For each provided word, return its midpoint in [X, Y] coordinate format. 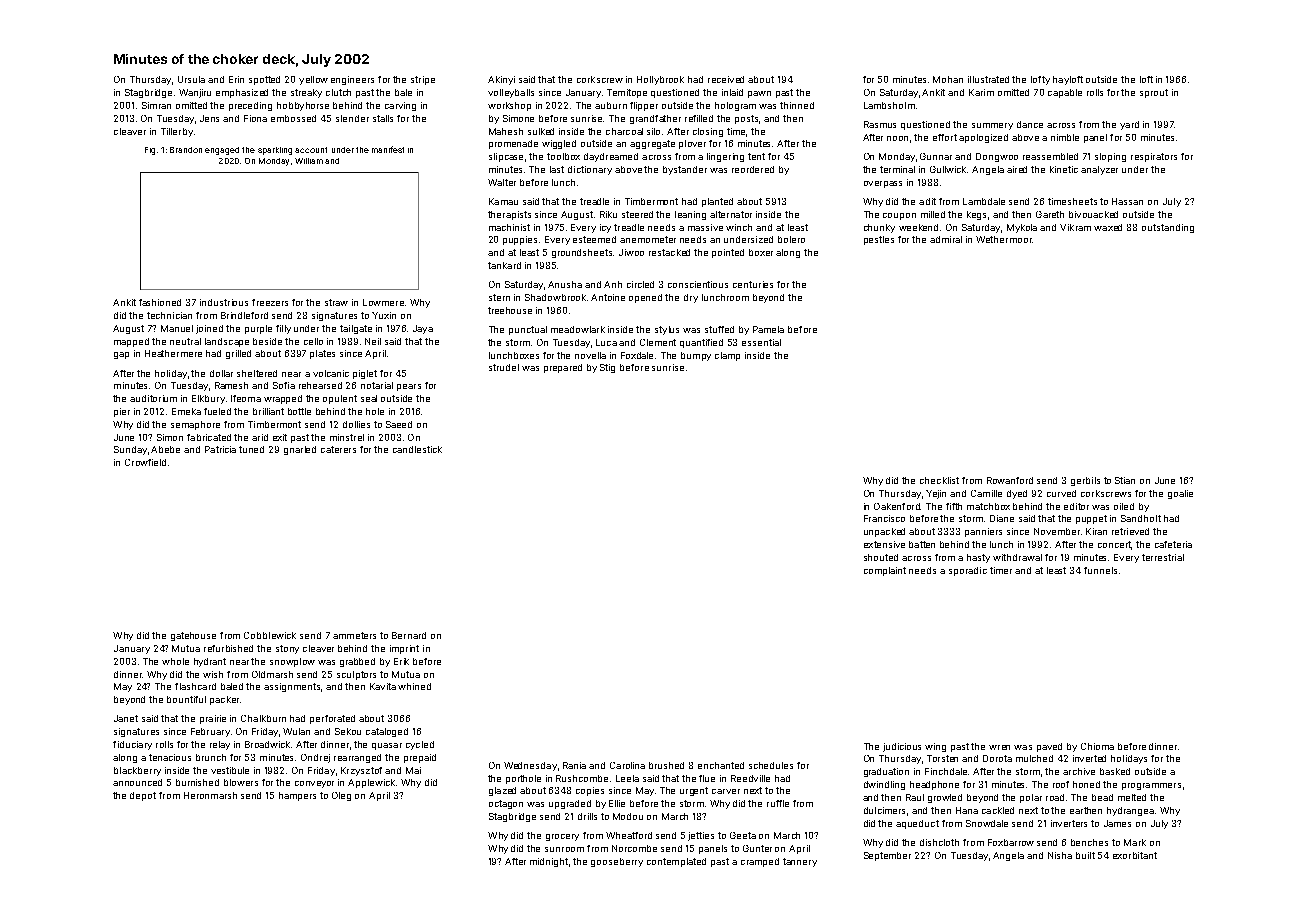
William [309, 161]
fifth [954, 506]
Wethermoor [1004, 239]
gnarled [300, 450]
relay [220, 745]
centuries [753, 284]
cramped [760, 862]
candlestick [417, 449]
